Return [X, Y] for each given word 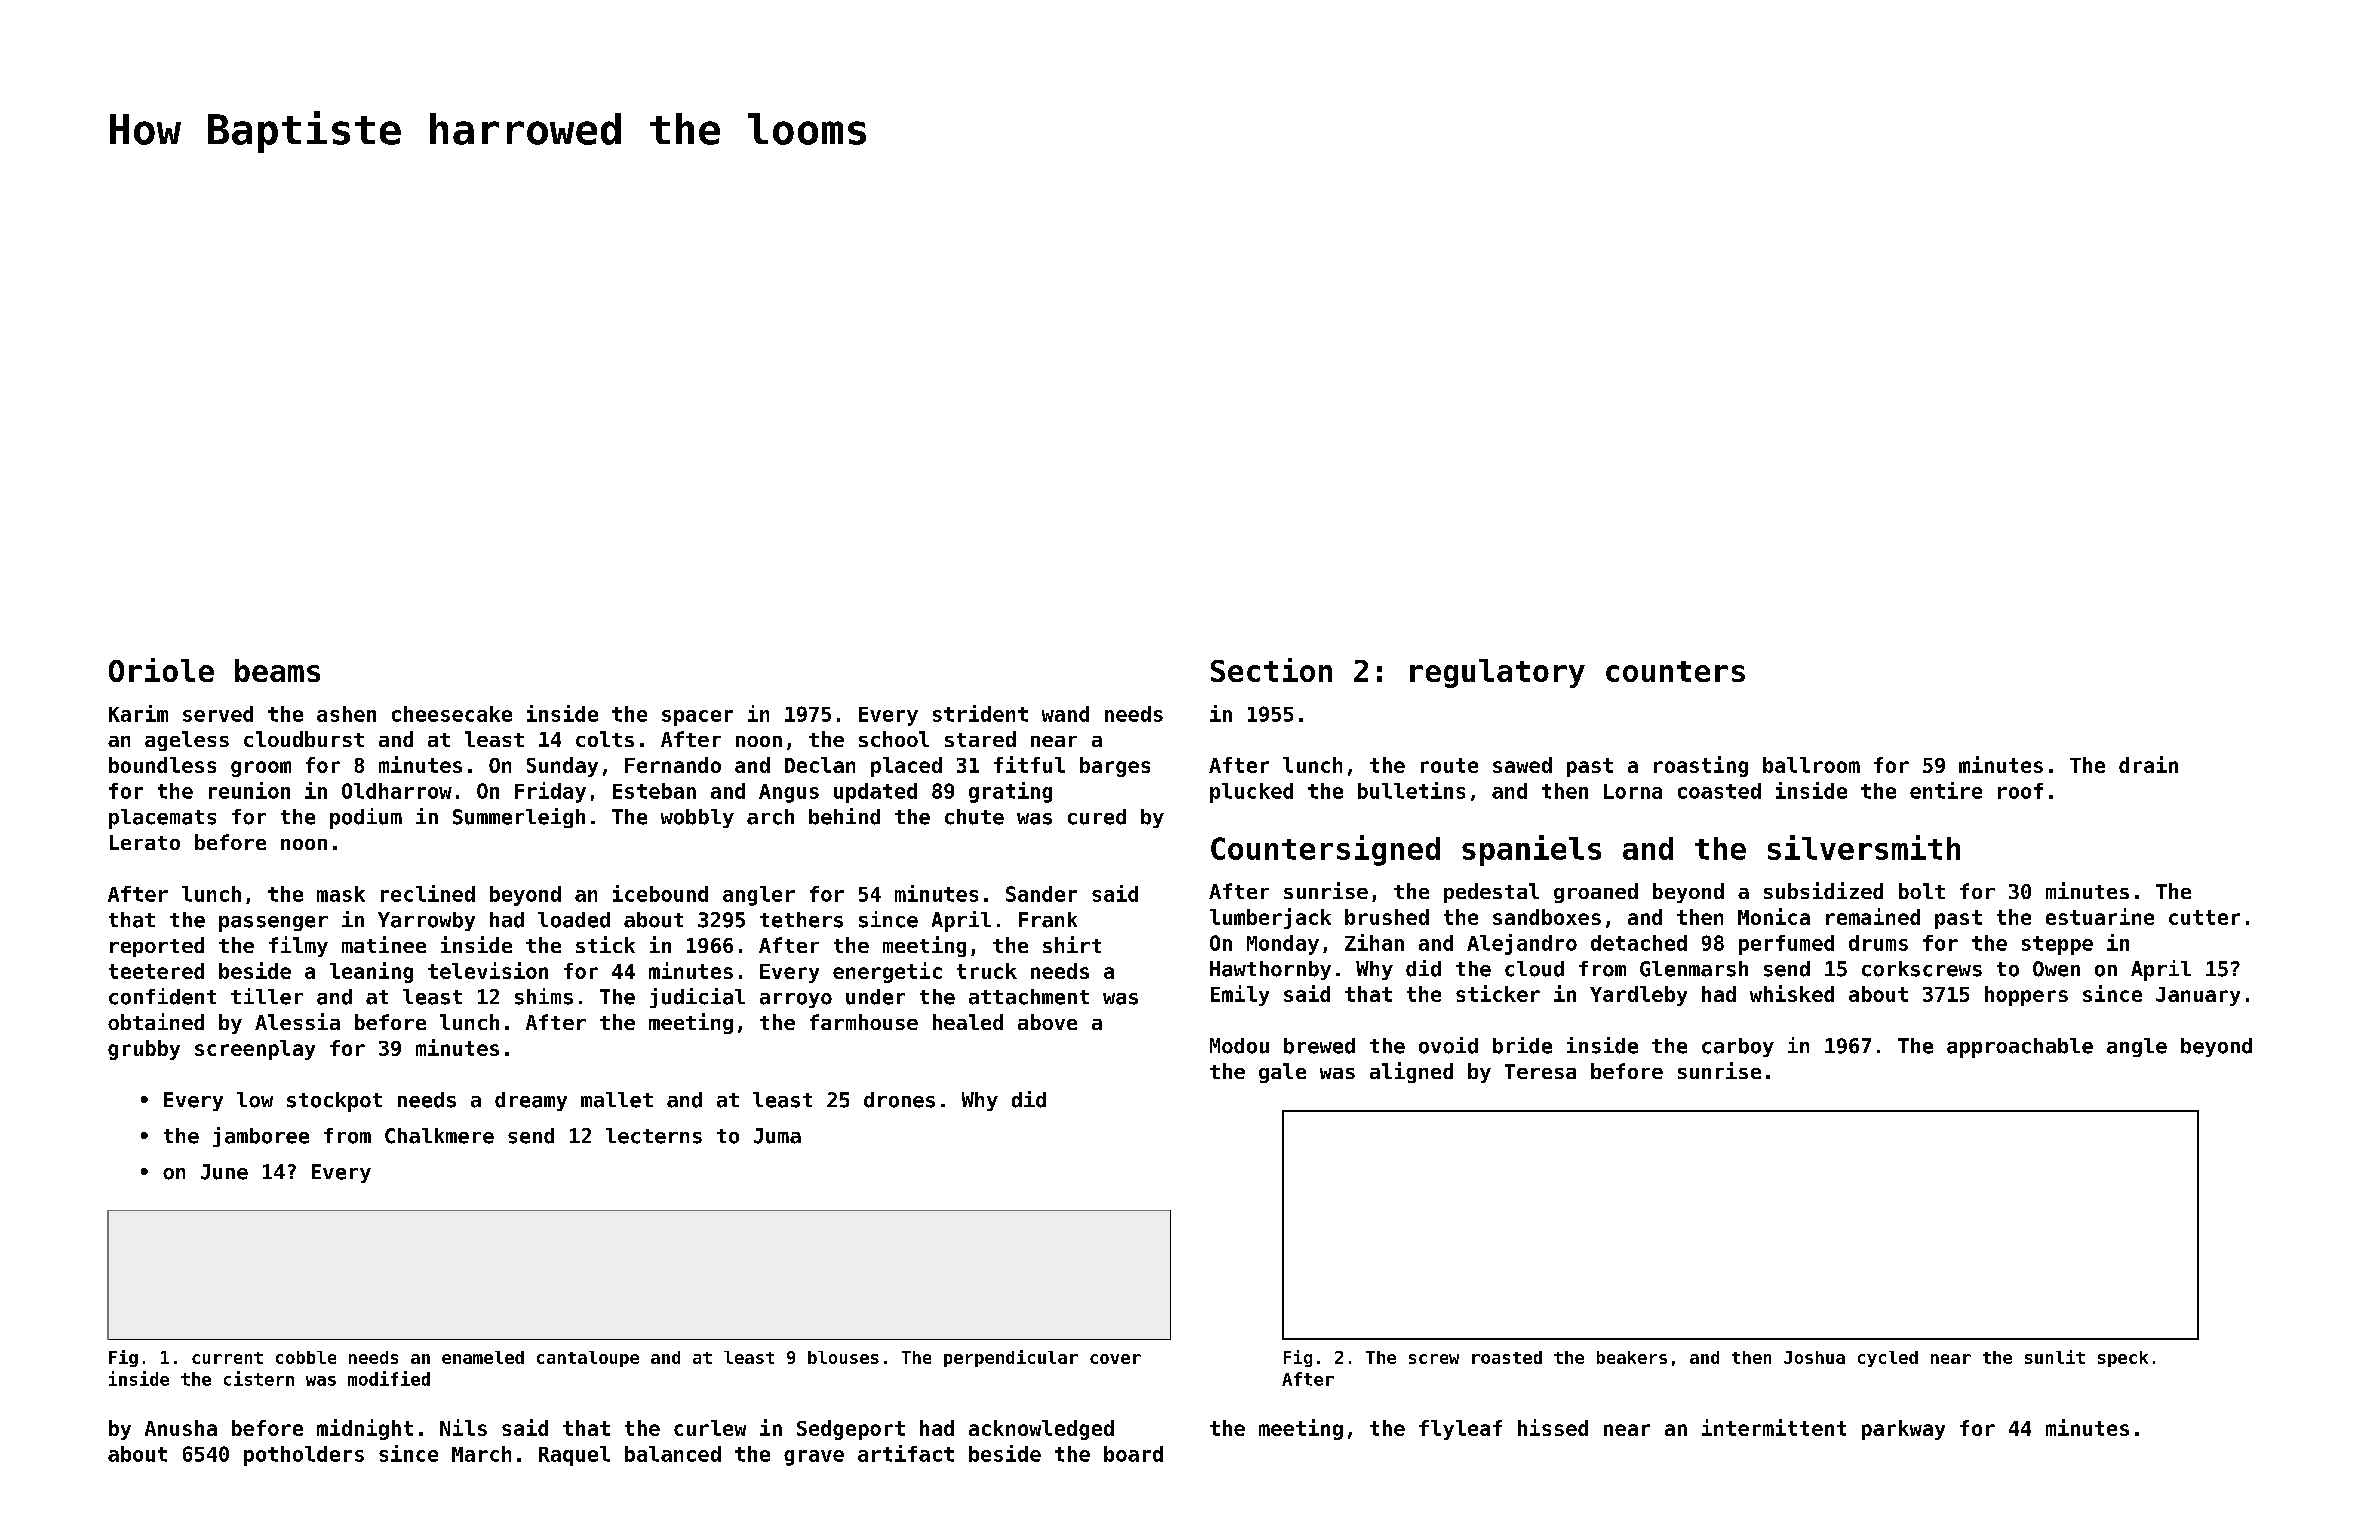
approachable [2020, 1048]
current [227, 1358]
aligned [1411, 1072]
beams [277, 670]
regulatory [1497, 673]
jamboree [261, 1137]
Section [1271, 670]
